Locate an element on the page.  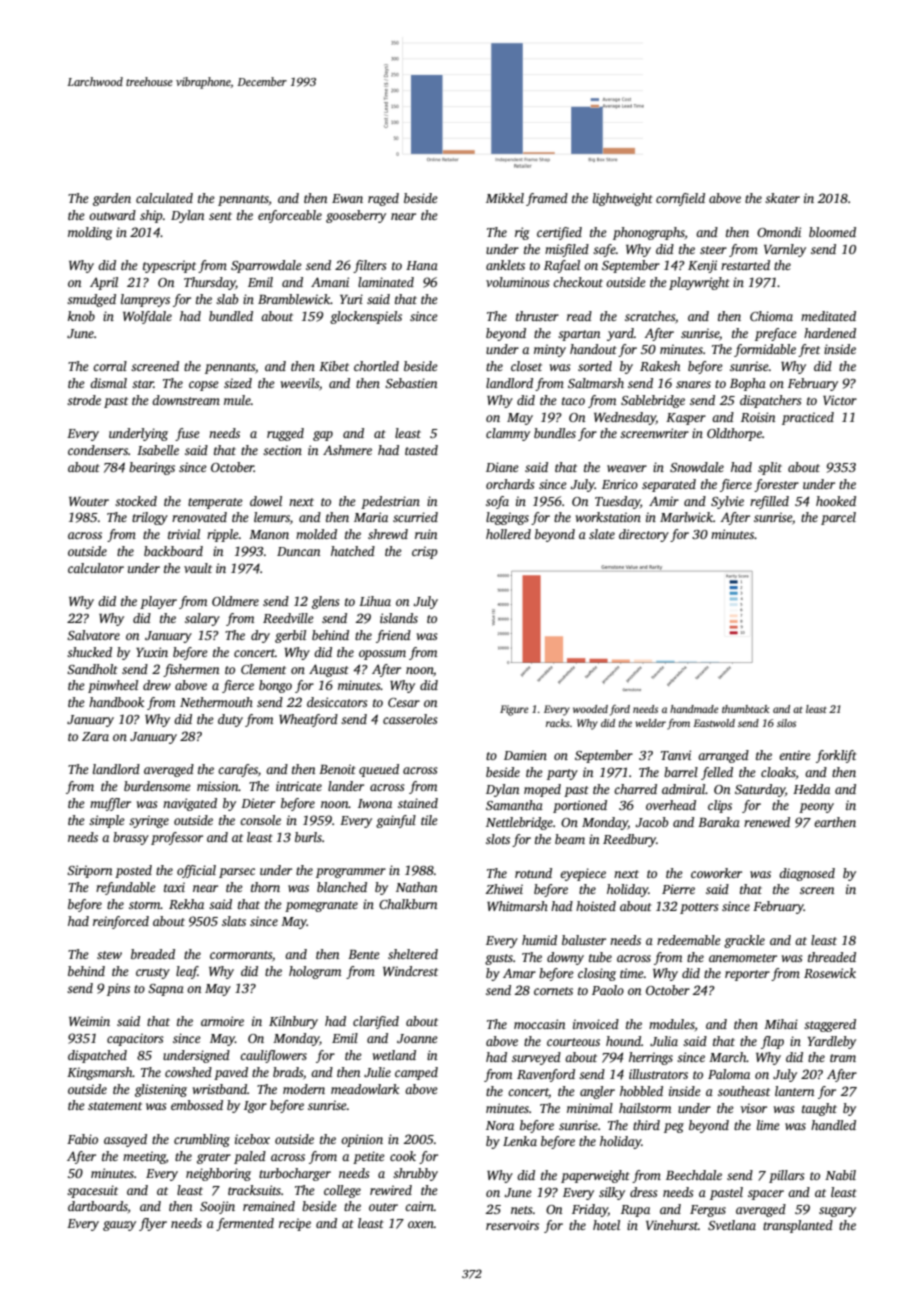
Chioma is located at coordinates (771, 316).
